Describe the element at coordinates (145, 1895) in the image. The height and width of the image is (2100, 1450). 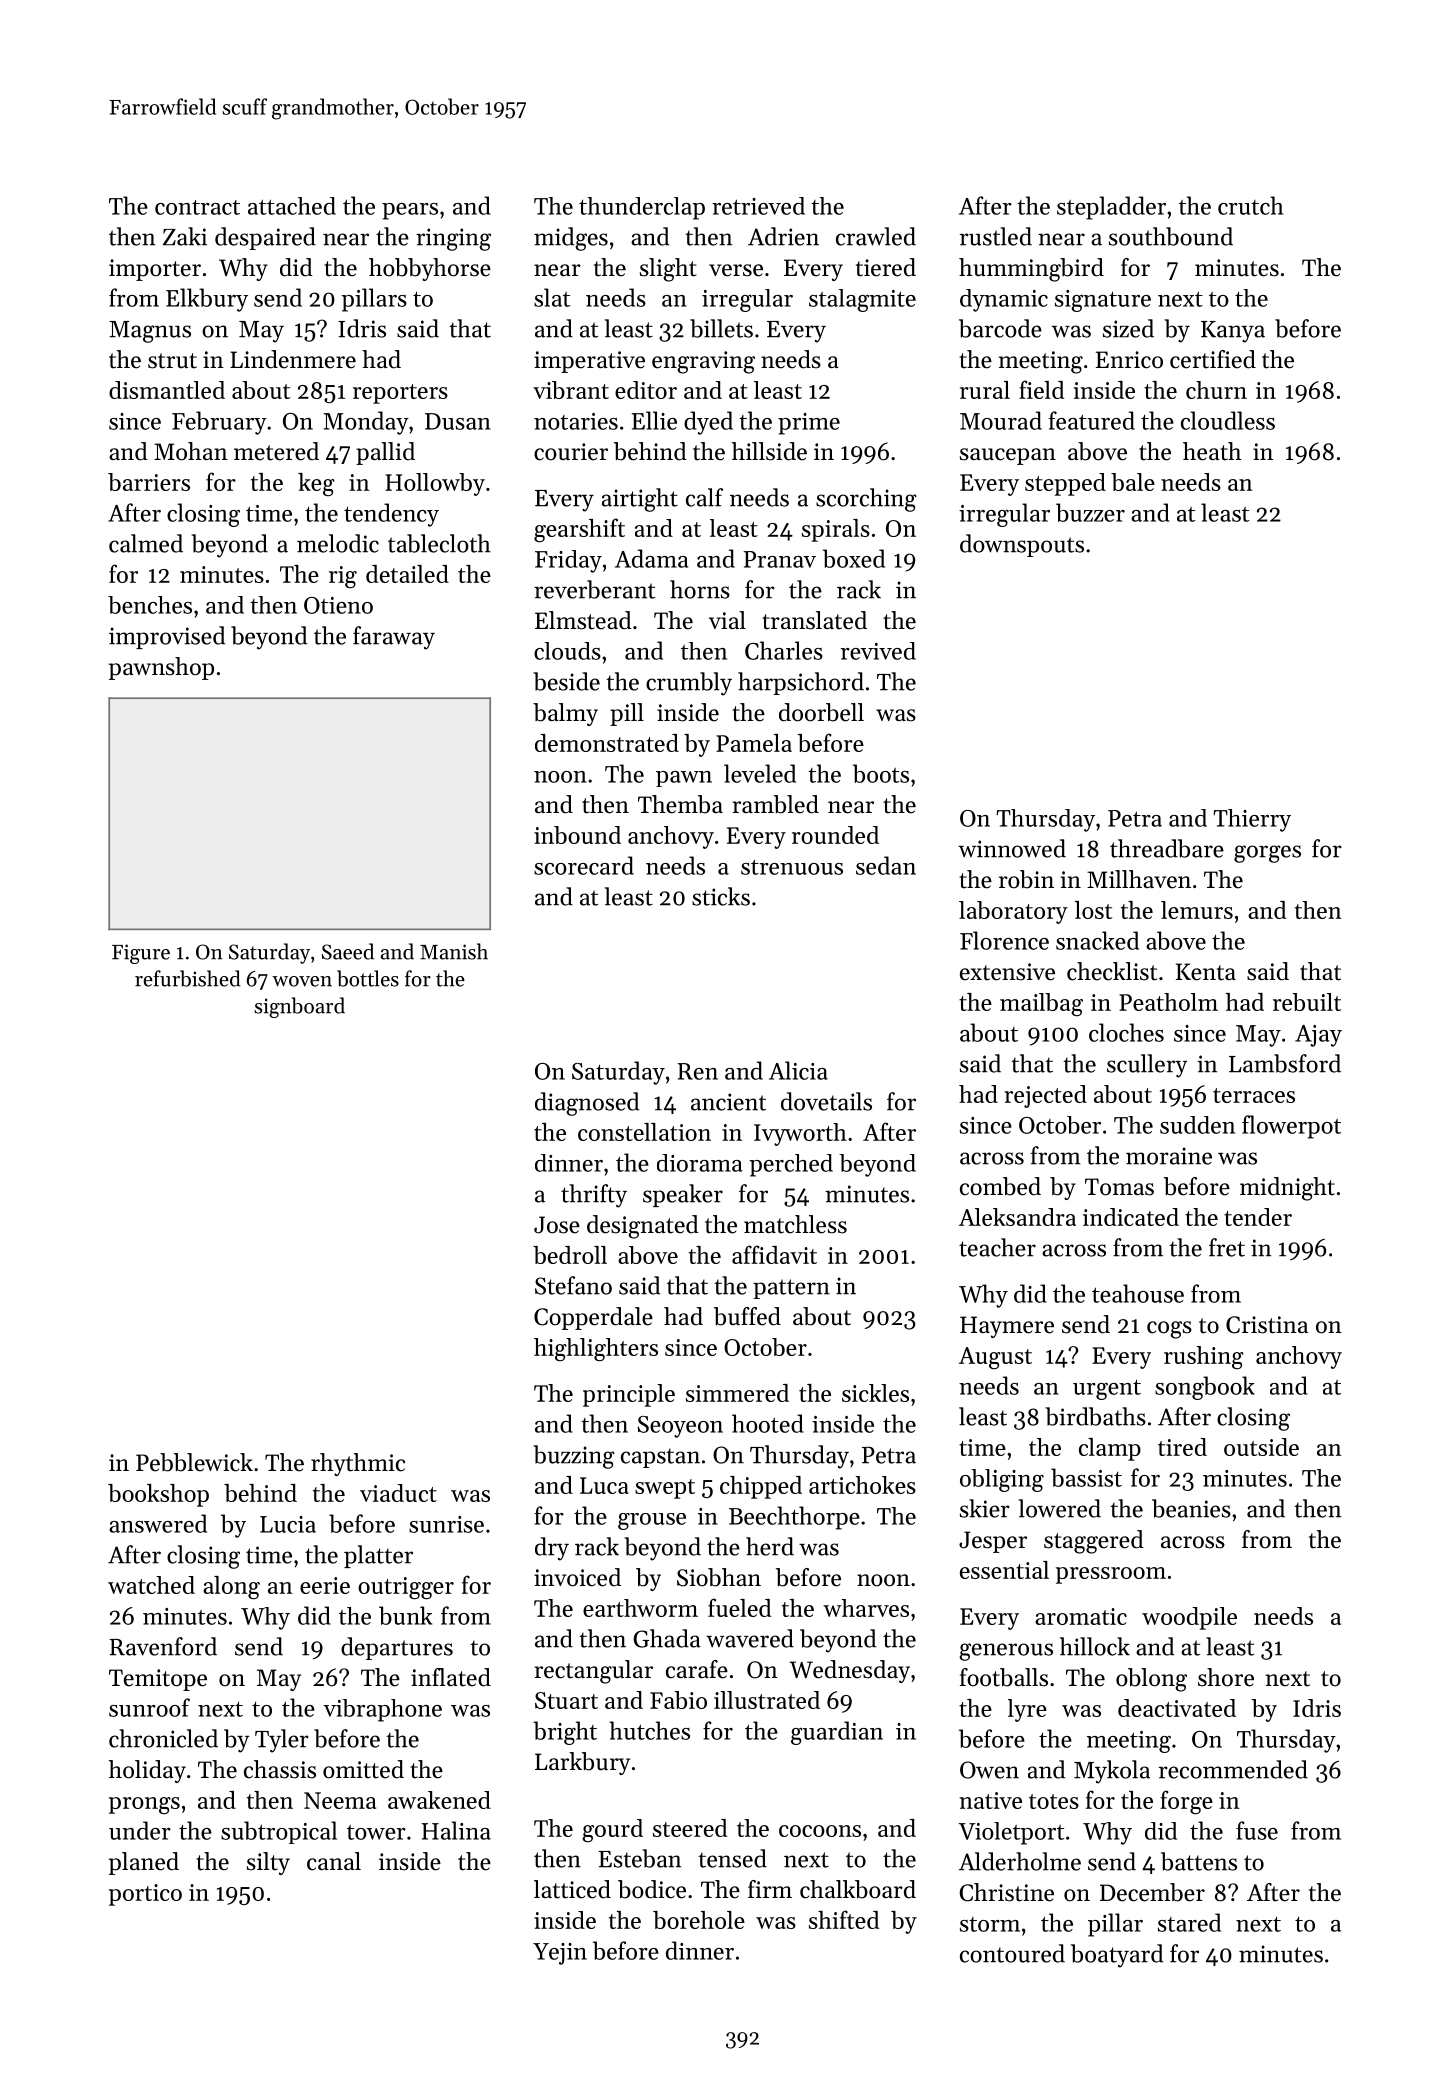
I see `portico` at that location.
